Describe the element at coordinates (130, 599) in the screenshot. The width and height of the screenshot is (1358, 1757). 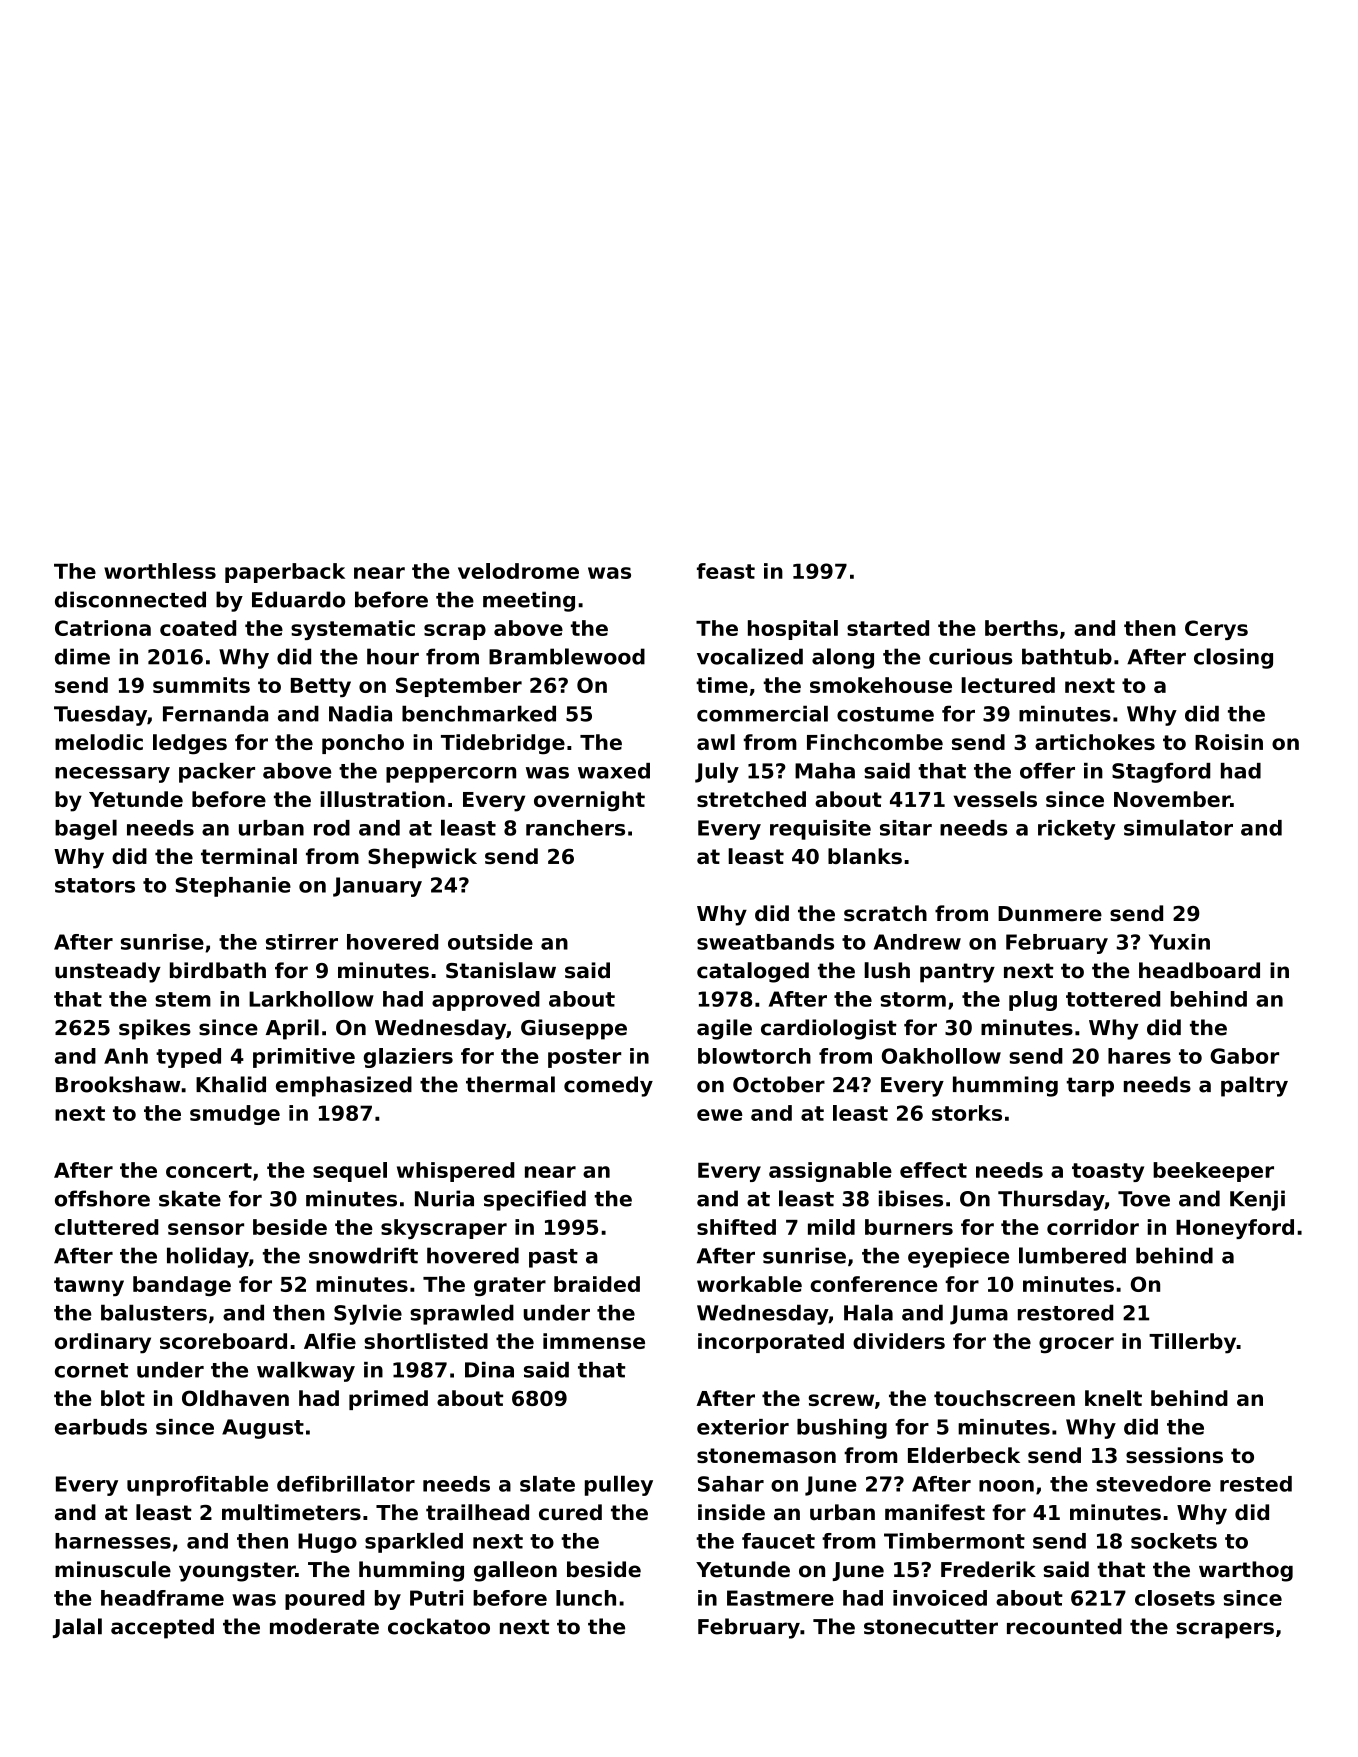
I see `disconnected` at that location.
